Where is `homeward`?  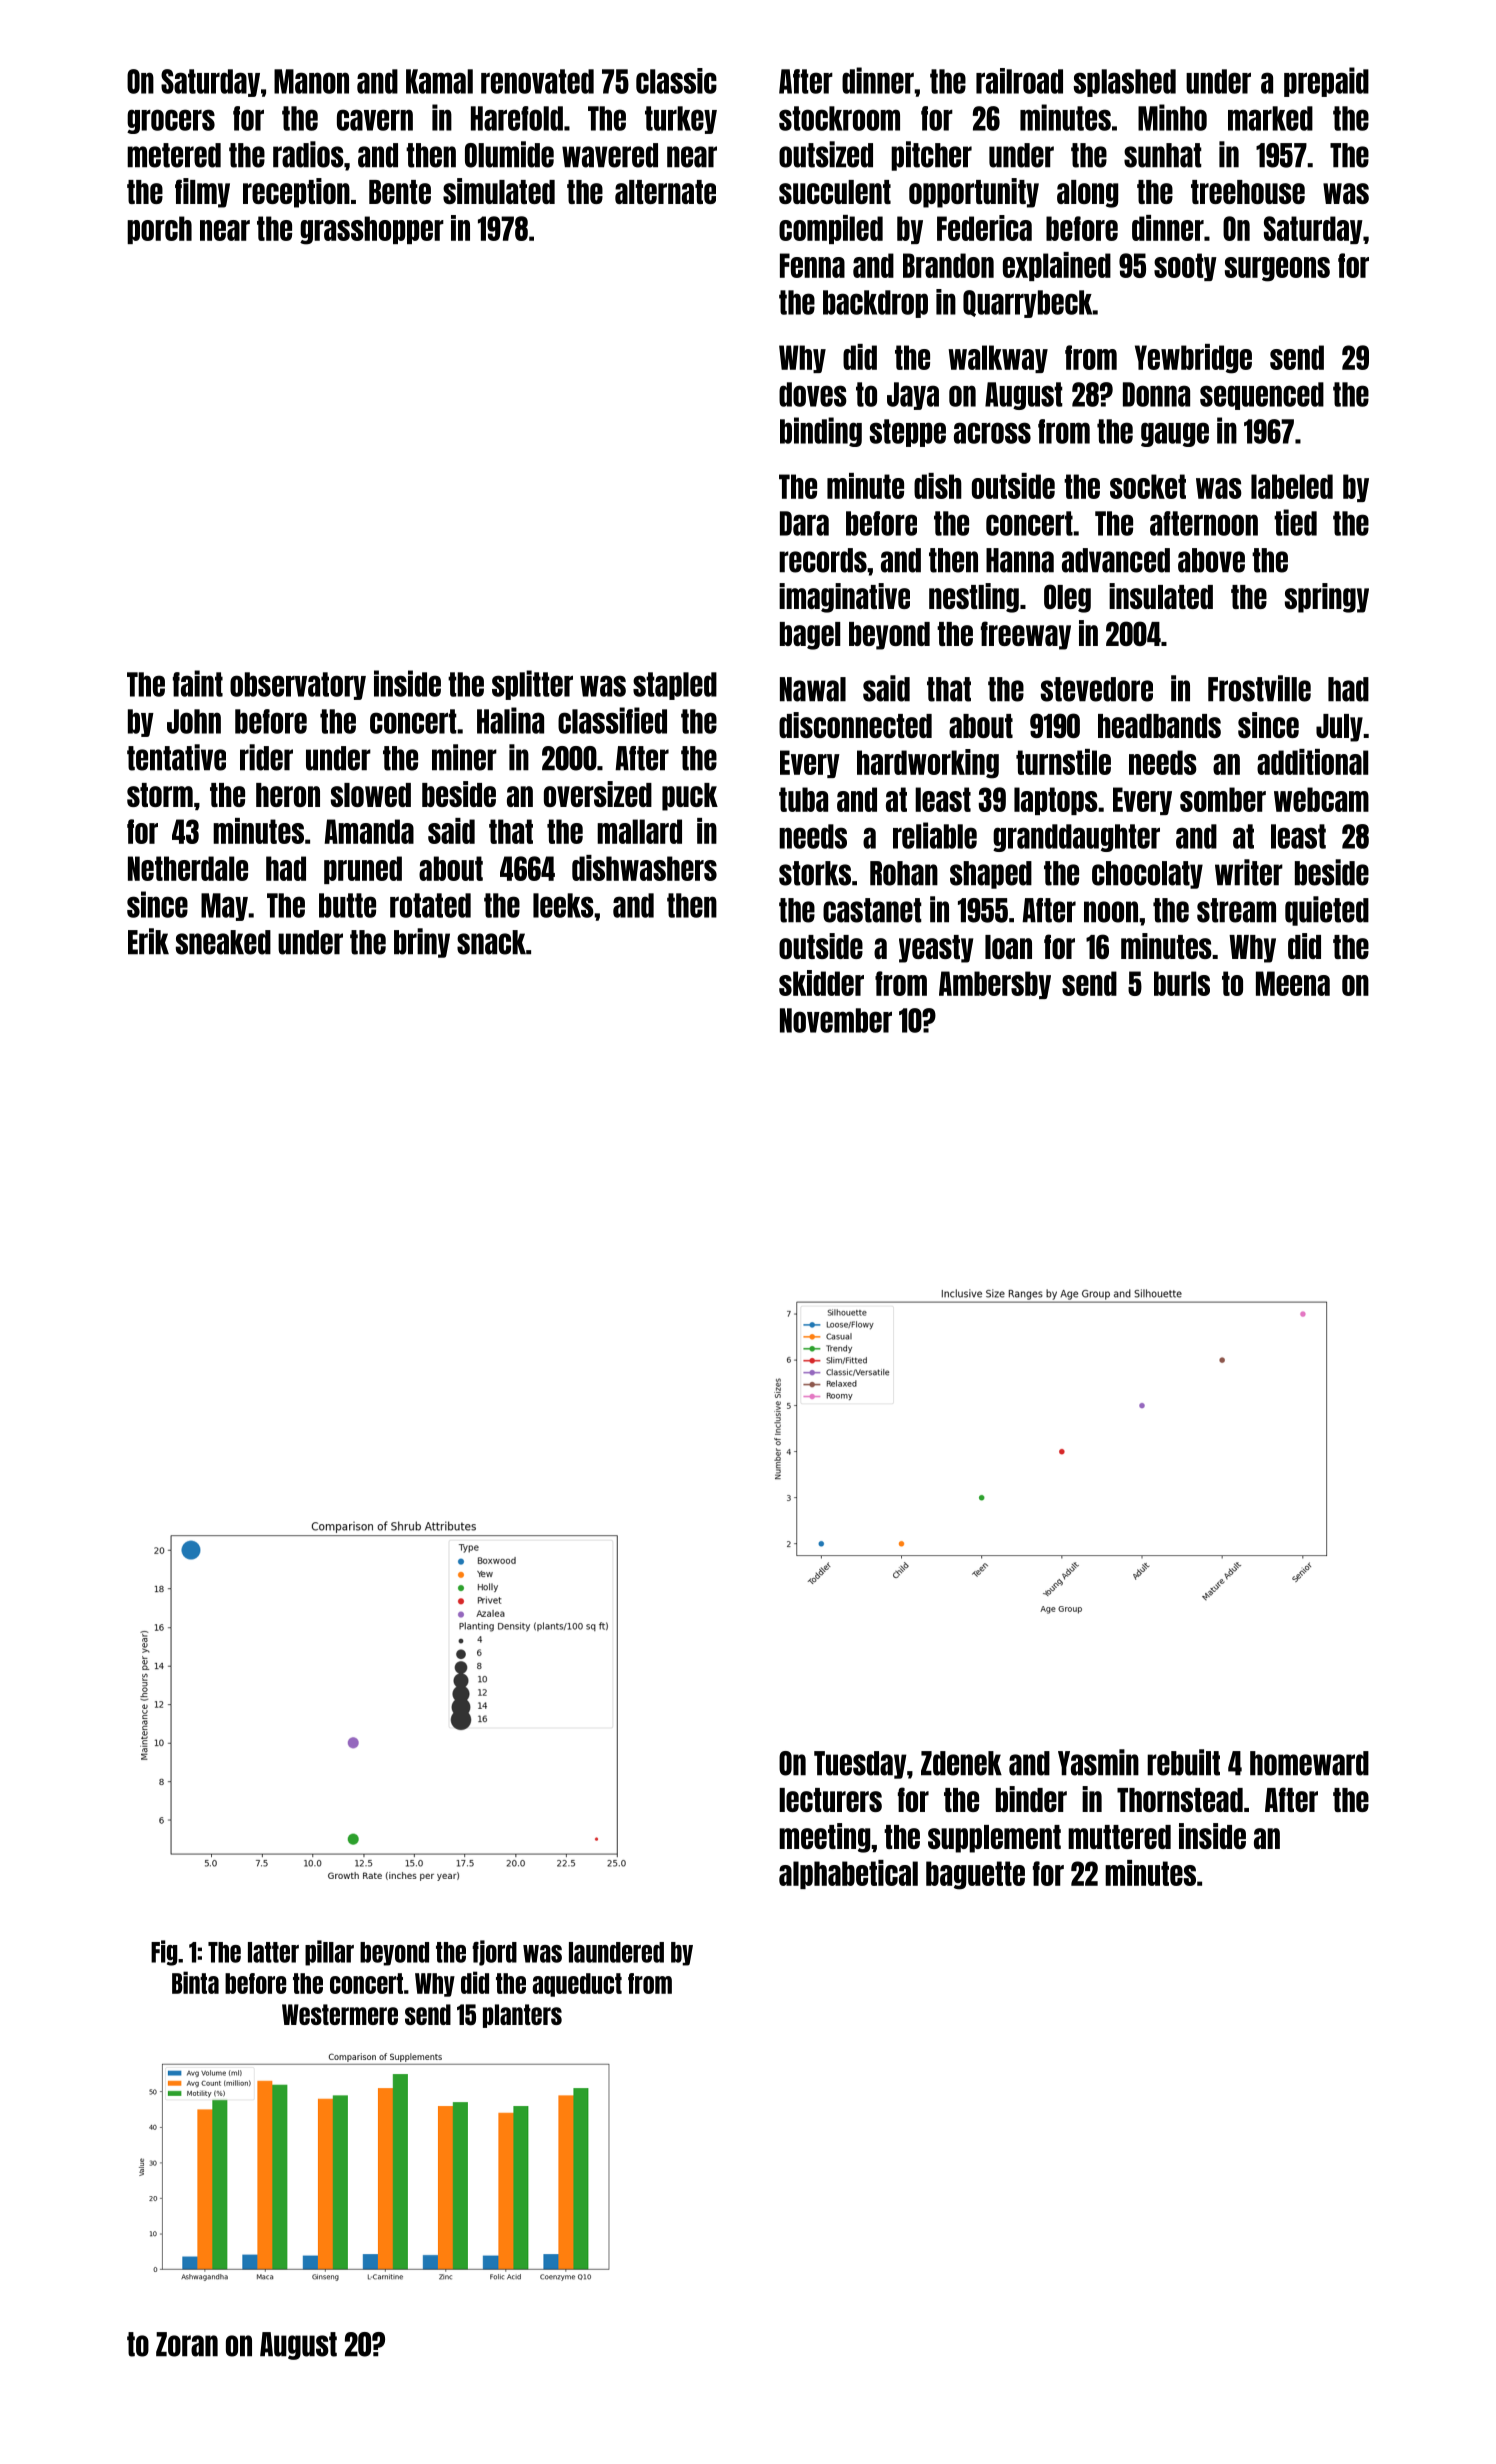
homeward is located at coordinates (1309, 1763).
